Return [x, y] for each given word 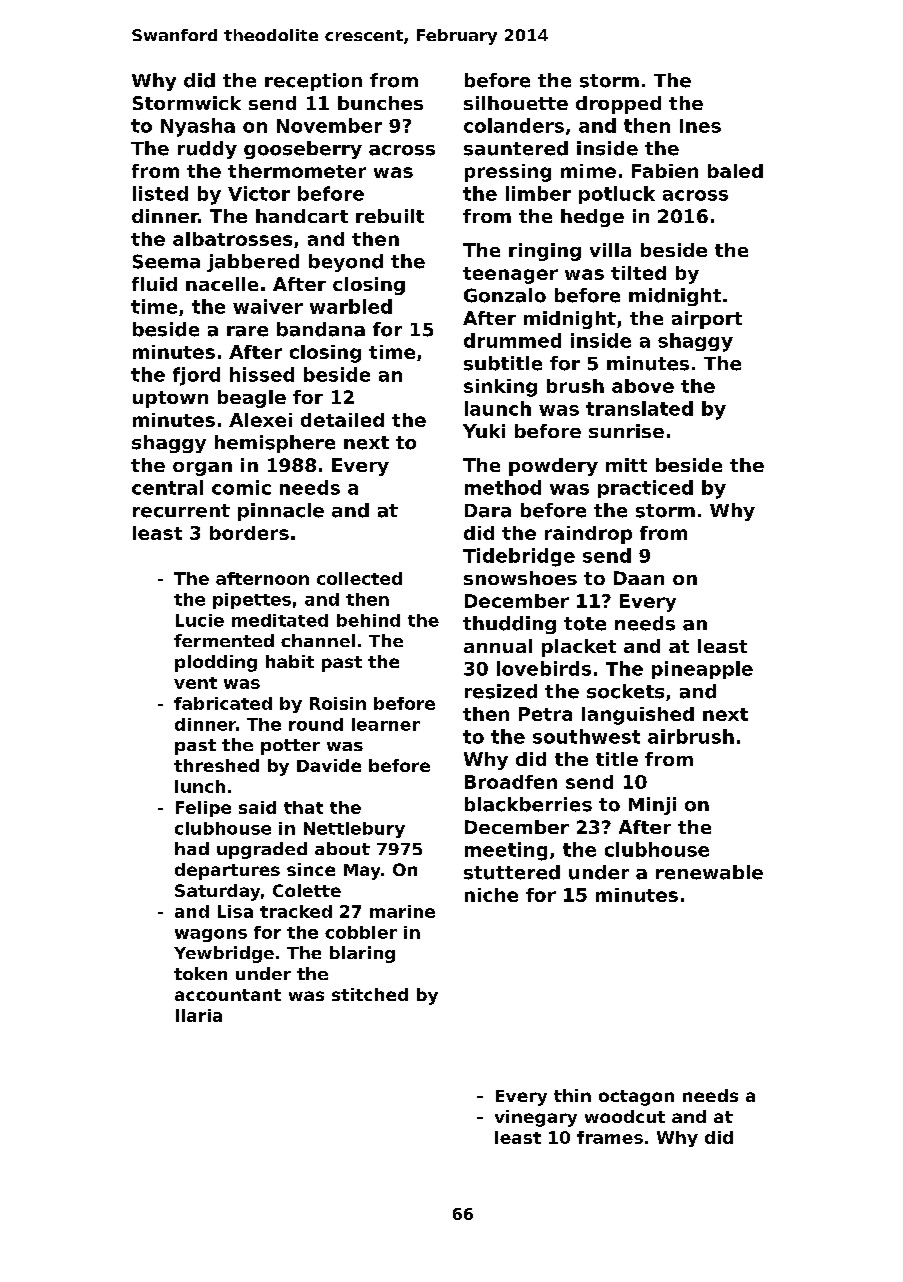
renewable [709, 872]
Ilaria [199, 1015]
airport [707, 320]
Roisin [338, 703]
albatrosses [232, 239]
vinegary [536, 1118]
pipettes [252, 601]
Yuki [484, 431]
